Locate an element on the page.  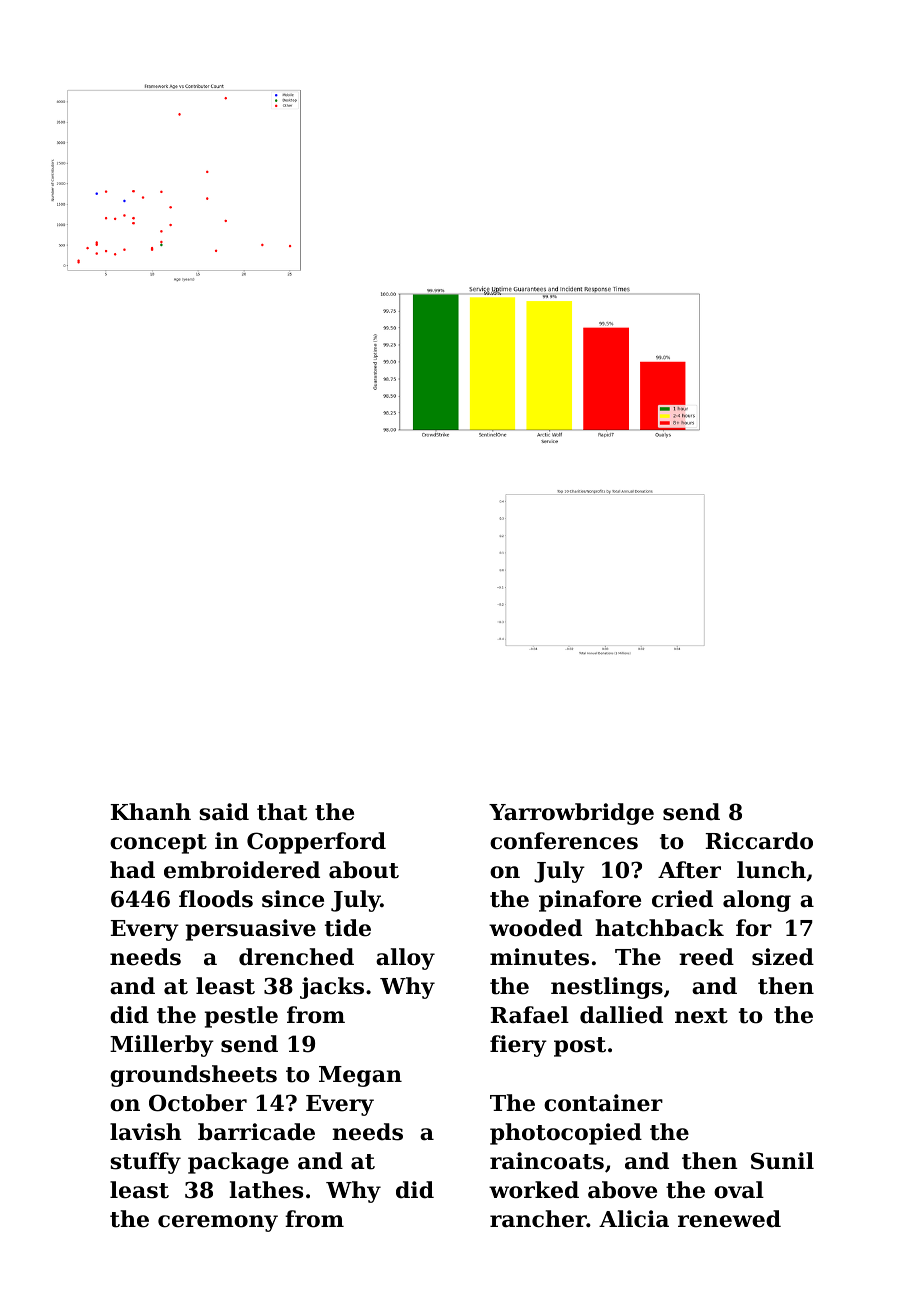
sized is located at coordinates (783, 957).
